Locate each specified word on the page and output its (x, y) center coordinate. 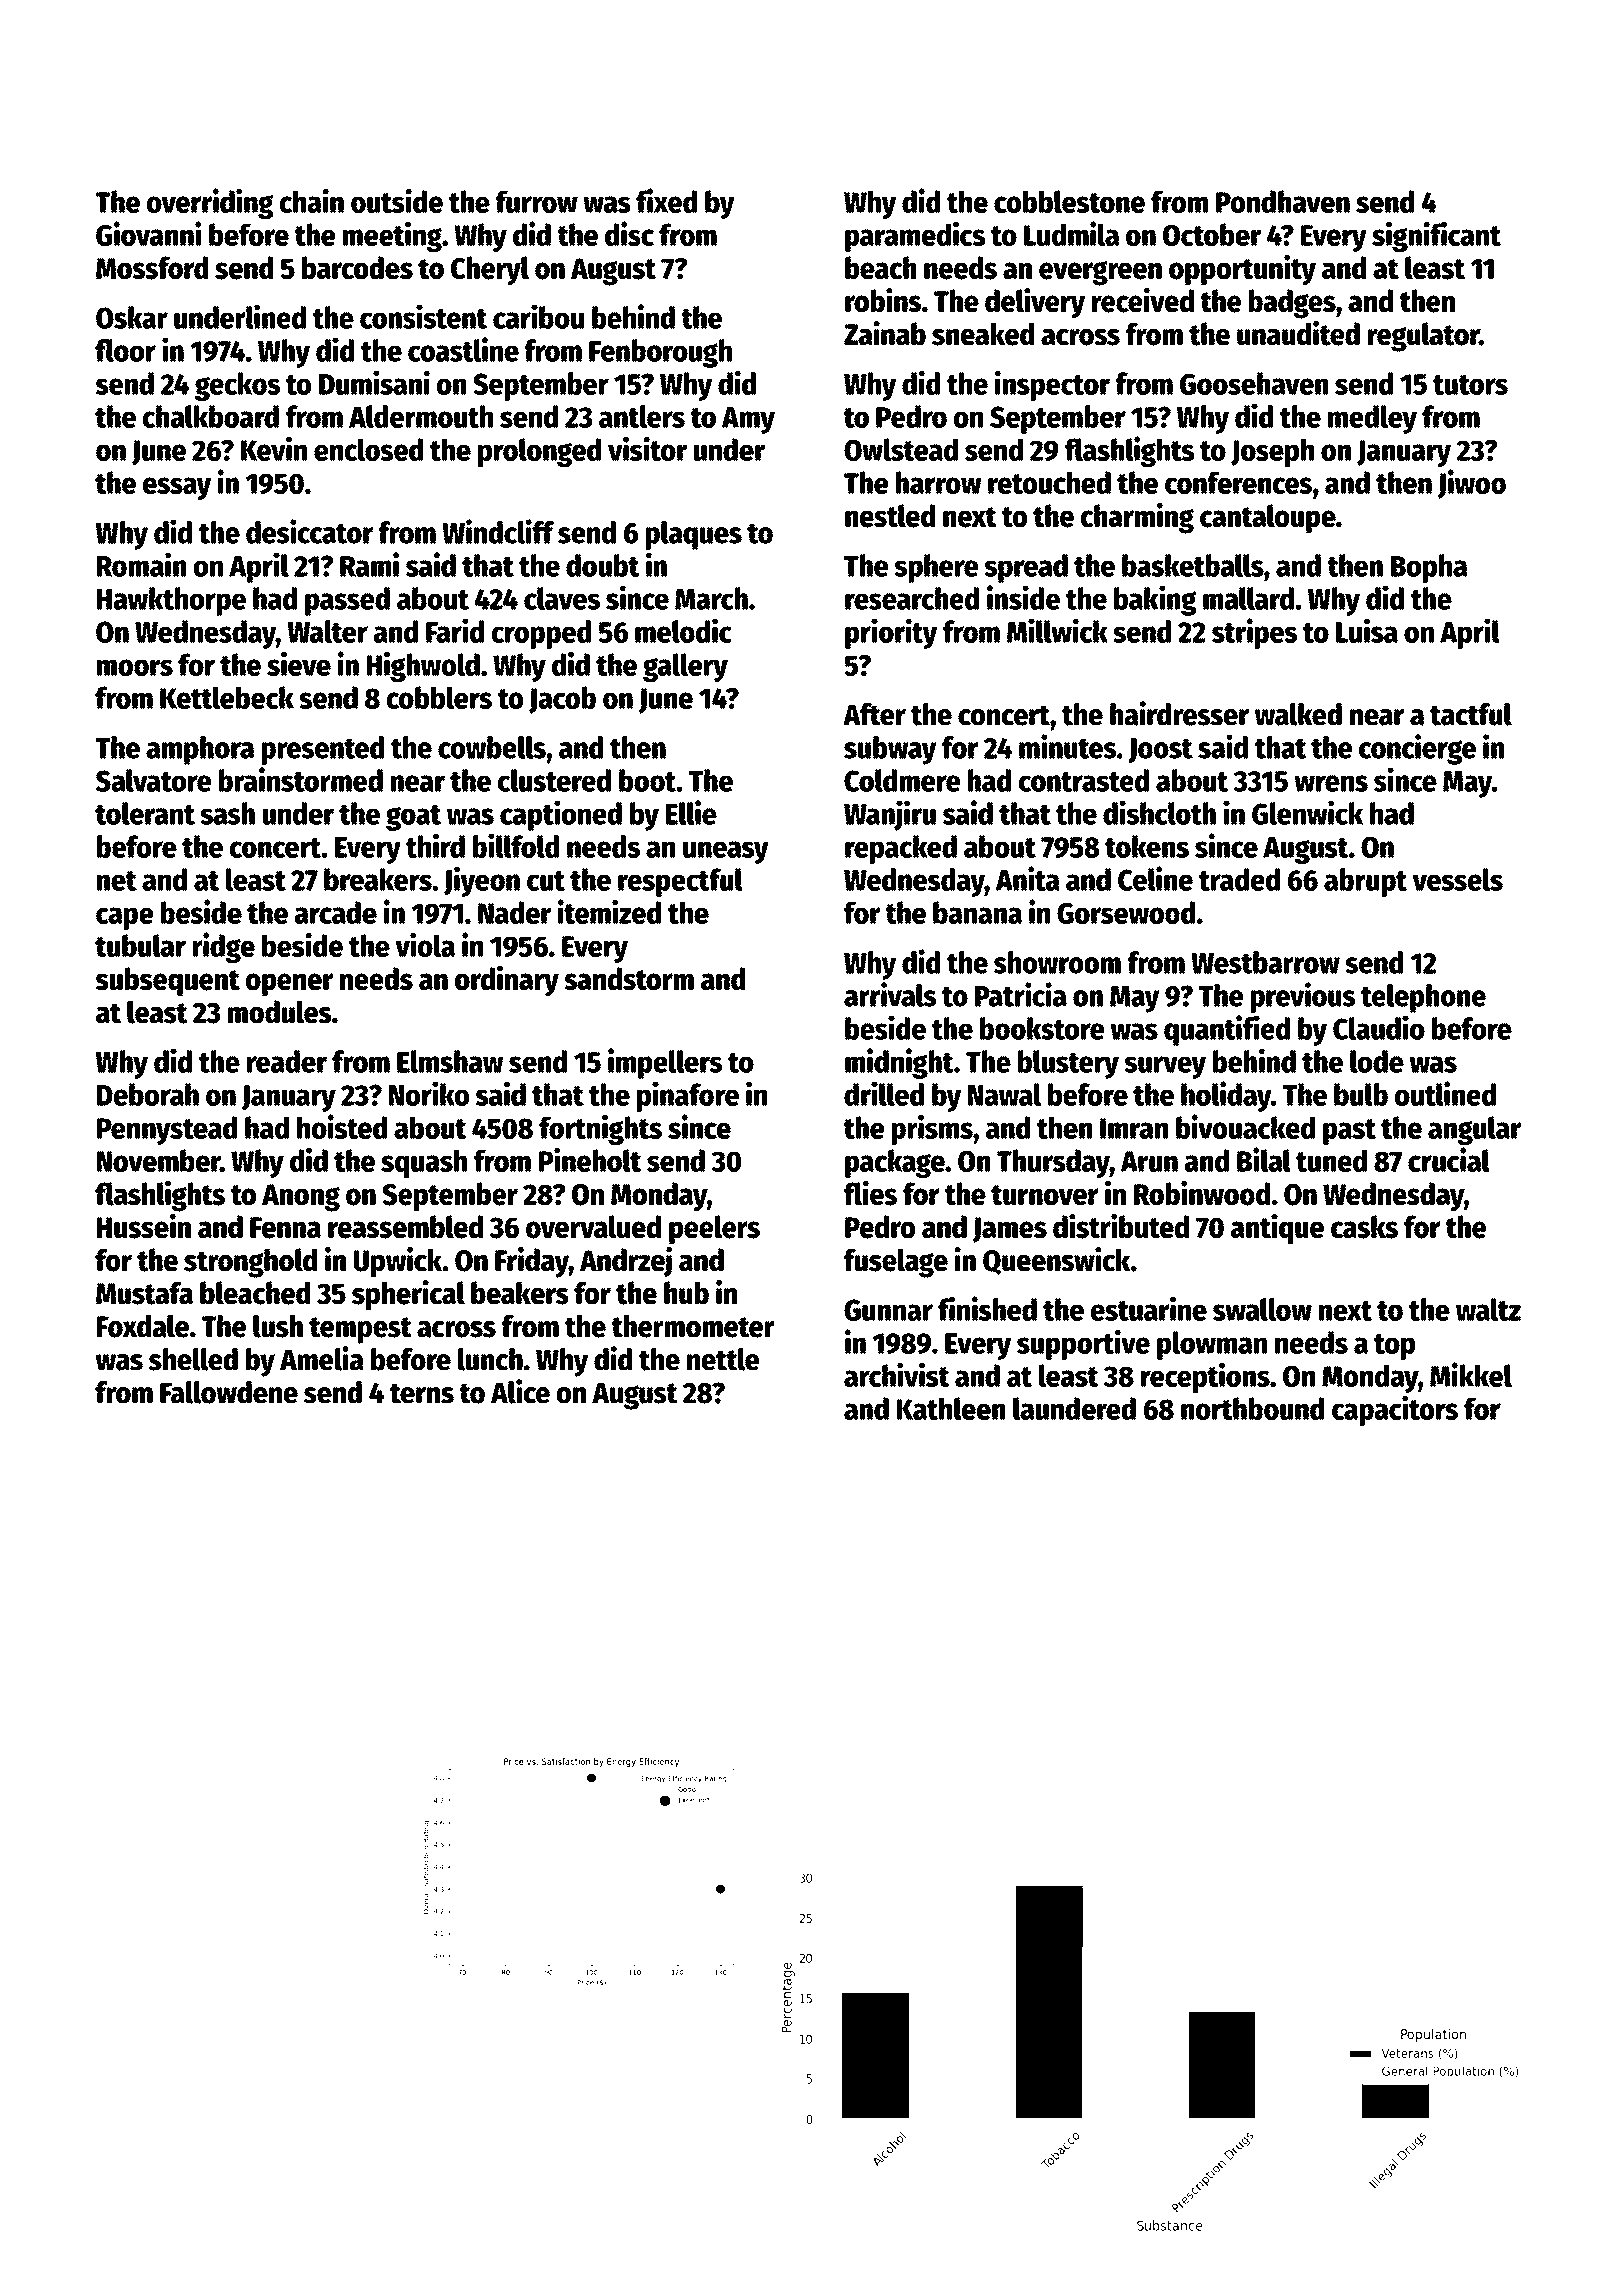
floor (125, 350)
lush (278, 1326)
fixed (666, 200)
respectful (680, 882)
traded (1239, 879)
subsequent (167, 981)
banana (977, 912)
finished (987, 1308)
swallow (1262, 1309)
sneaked (983, 334)
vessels (1457, 879)
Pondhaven (1283, 201)
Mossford (152, 268)
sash (227, 813)
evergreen (1100, 273)
